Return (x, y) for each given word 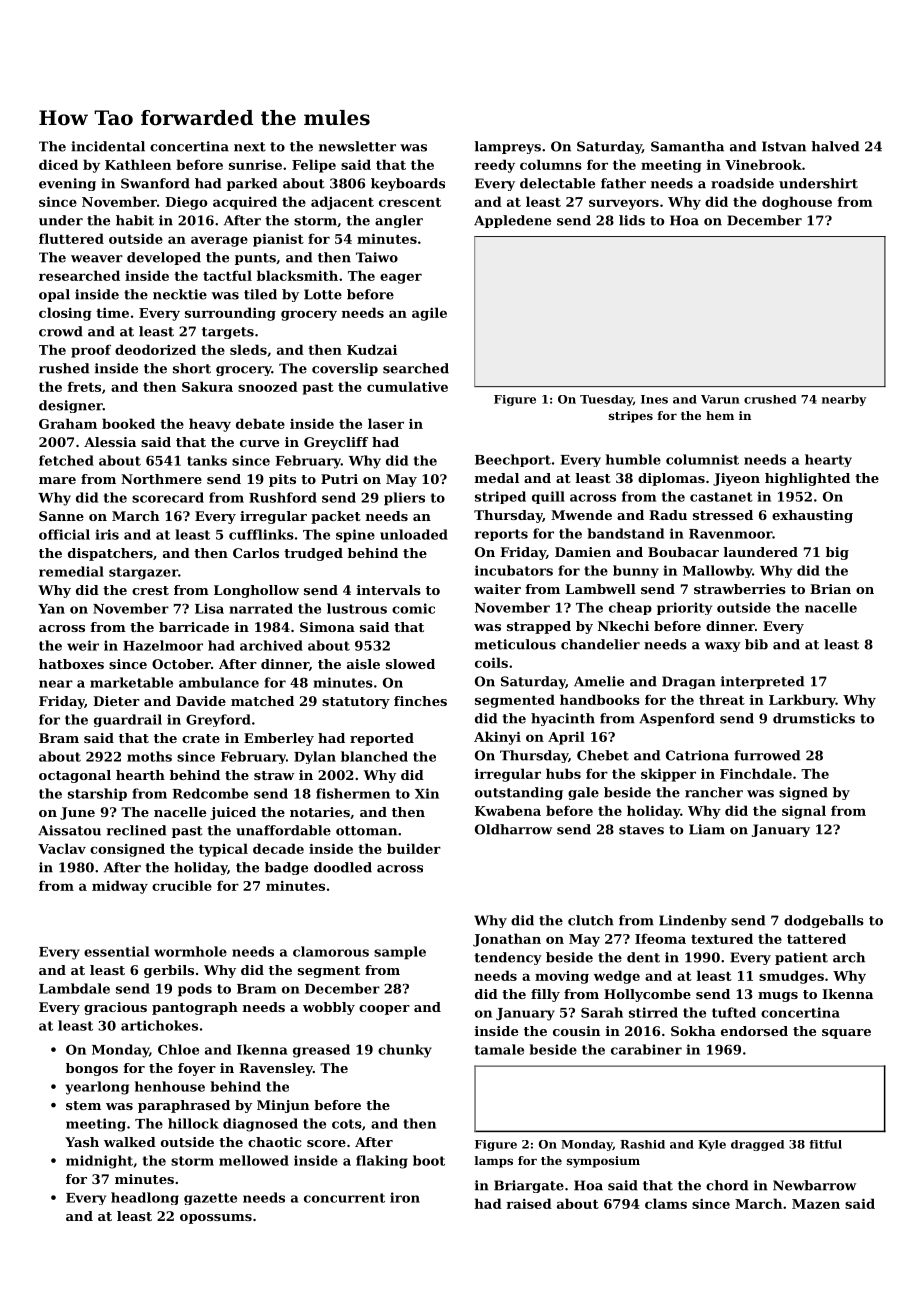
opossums (216, 1219)
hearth (140, 775)
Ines (654, 399)
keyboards (408, 184)
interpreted (762, 682)
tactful (227, 275)
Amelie (599, 681)
